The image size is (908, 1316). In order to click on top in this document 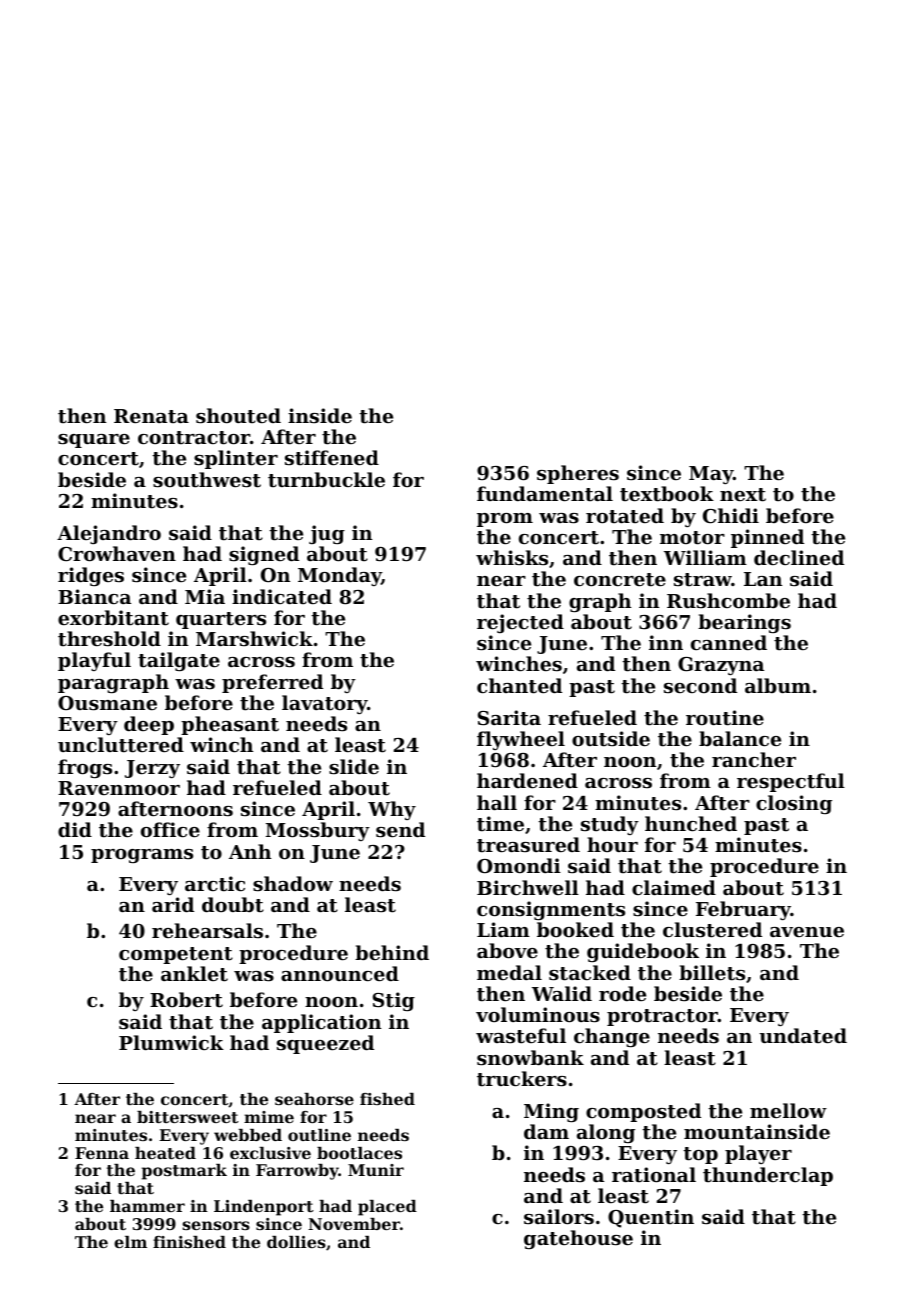, I will do `click(700, 1155)`.
